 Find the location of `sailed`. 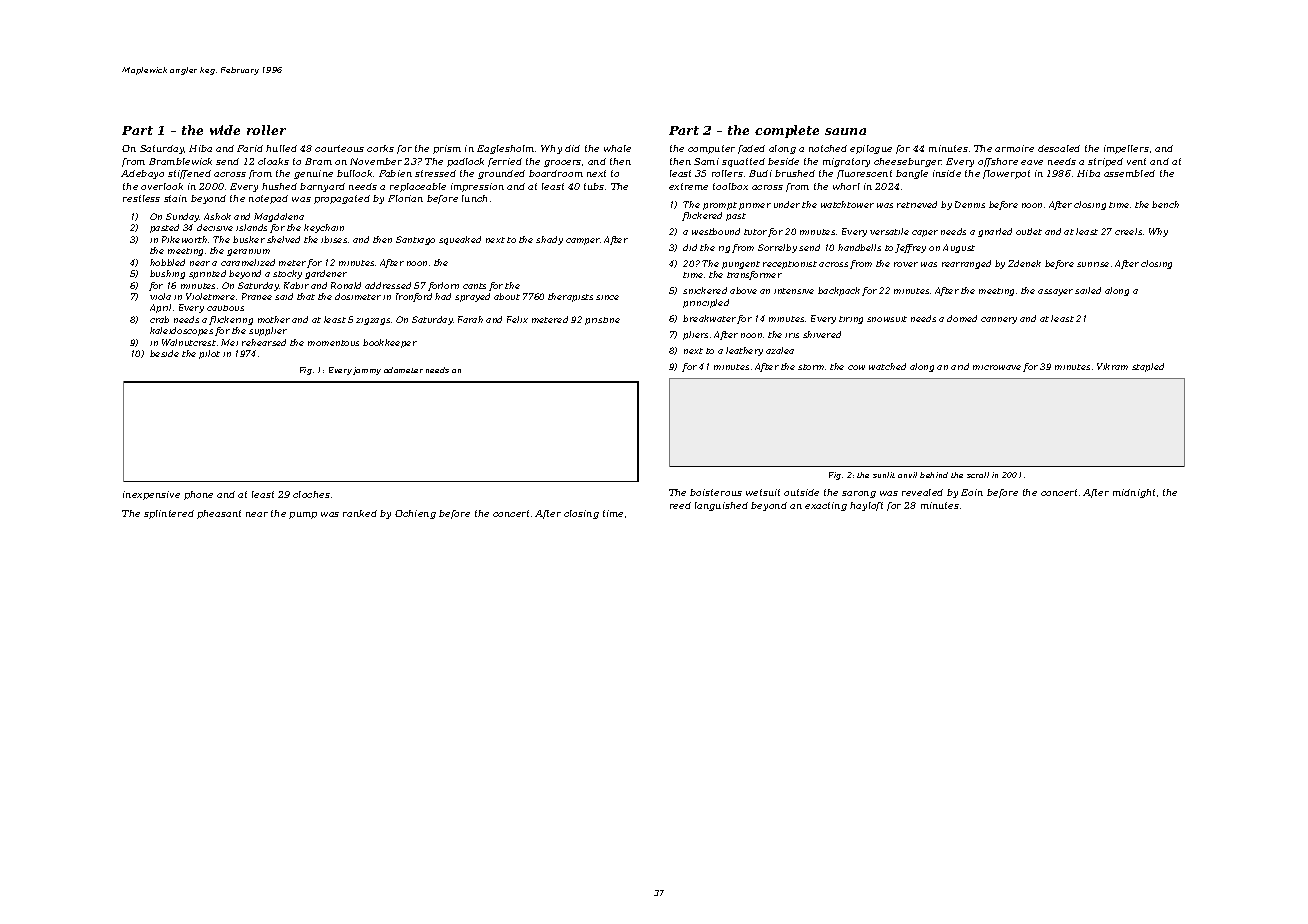

sailed is located at coordinates (1088, 290).
